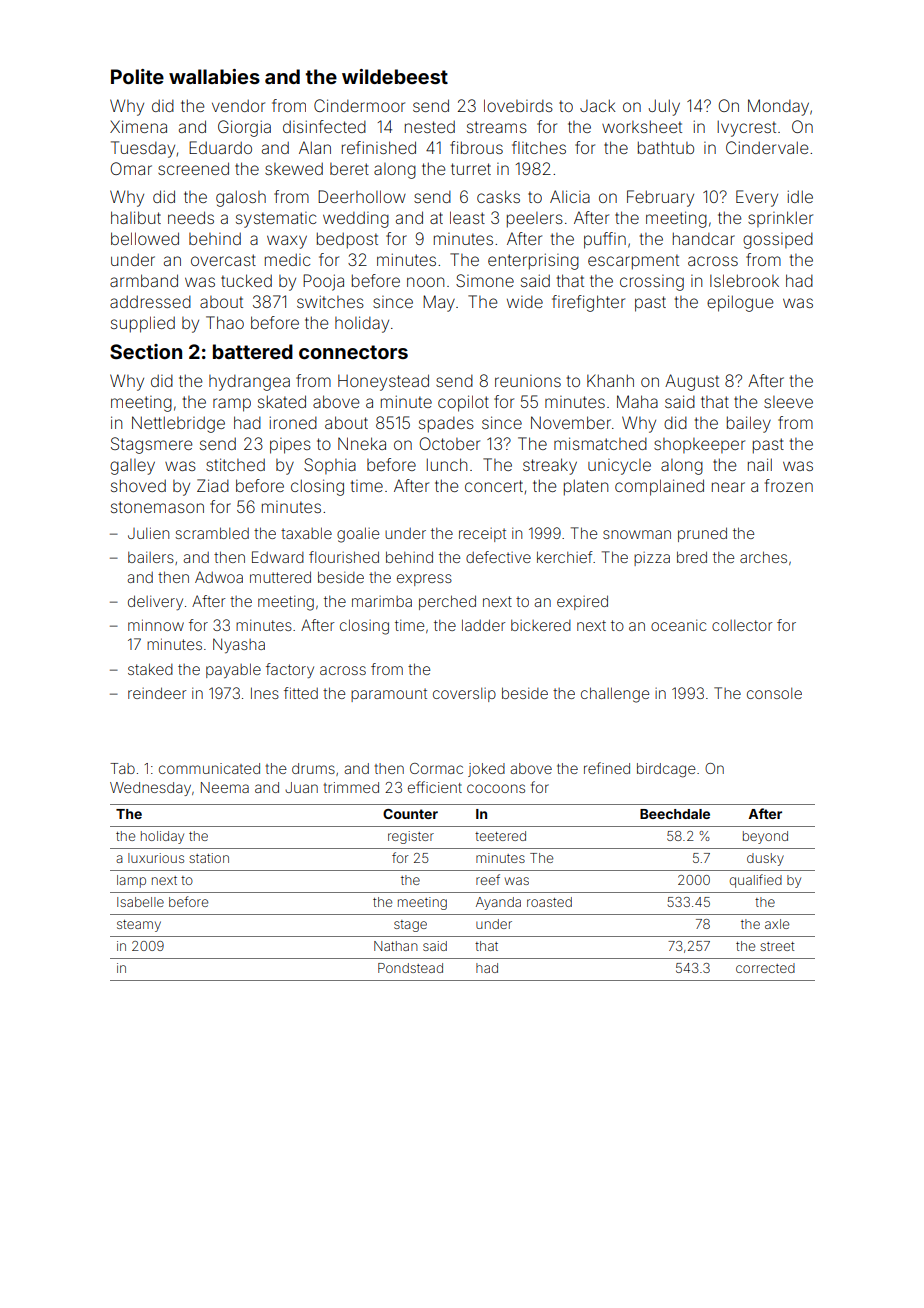  What do you see at coordinates (777, 924) in the screenshot?
I see `axle` at bounding box center [777, 924].
